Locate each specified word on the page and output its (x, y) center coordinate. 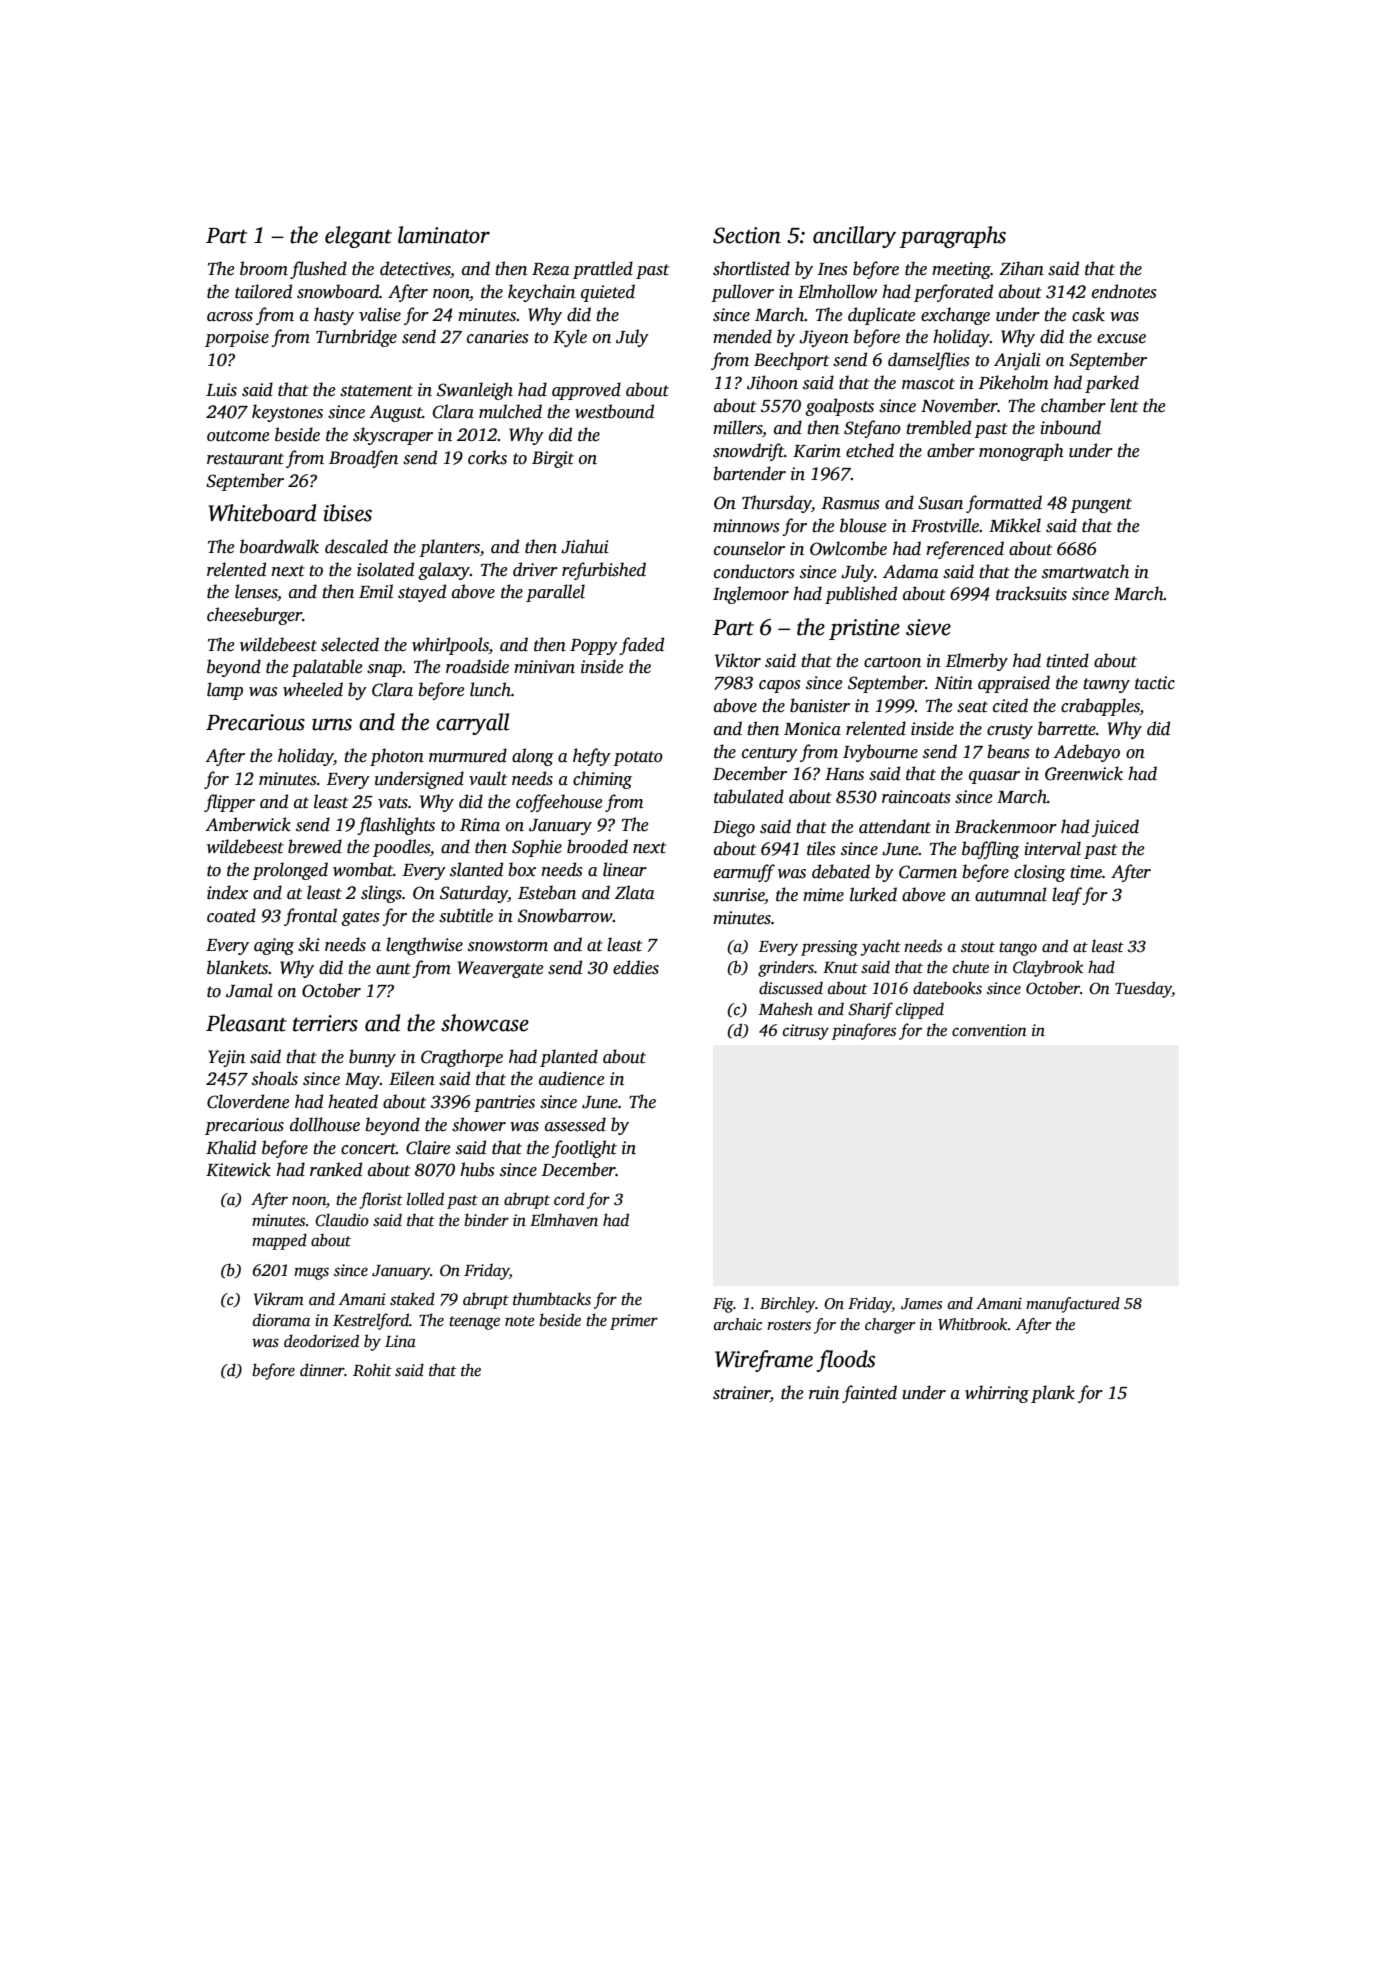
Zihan (1021, 268)
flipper (229, 803)
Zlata (635, 892)
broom (264, 268)
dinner (322, 1370)
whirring (997, 1394)
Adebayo (1086, 753)
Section (747, 235)
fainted (869, 1394)
